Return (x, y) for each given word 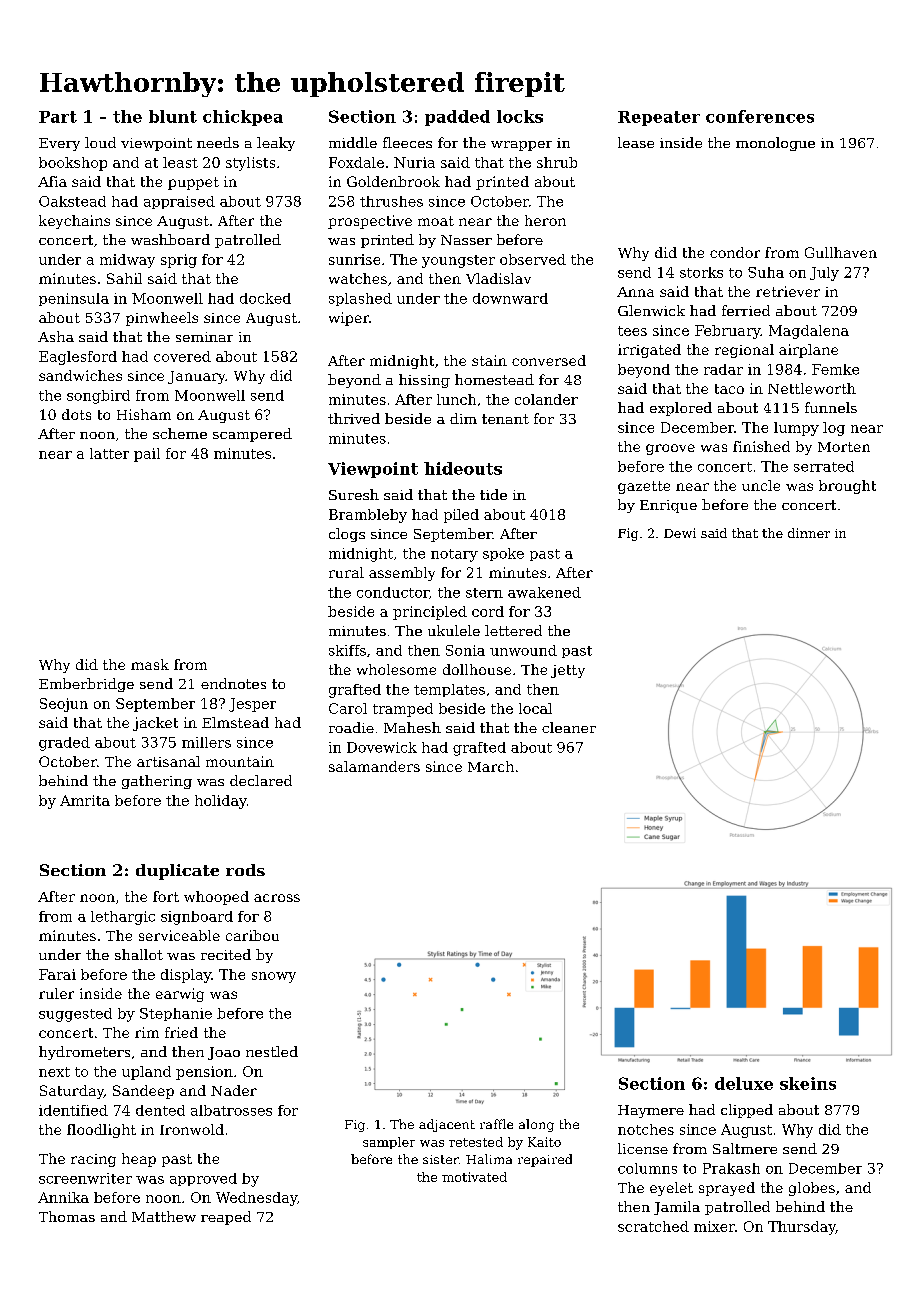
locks (520, 116)
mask (150, 664)
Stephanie (176, 1014)
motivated (474, 1177)
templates (449, 690)
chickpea (243, 118)
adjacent (447, 1125)
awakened (544, 592)
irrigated (649, 351)
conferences (760, 116)
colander (546, 399)
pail (147, 455)
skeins (808, 1083)
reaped (226, 1218)
